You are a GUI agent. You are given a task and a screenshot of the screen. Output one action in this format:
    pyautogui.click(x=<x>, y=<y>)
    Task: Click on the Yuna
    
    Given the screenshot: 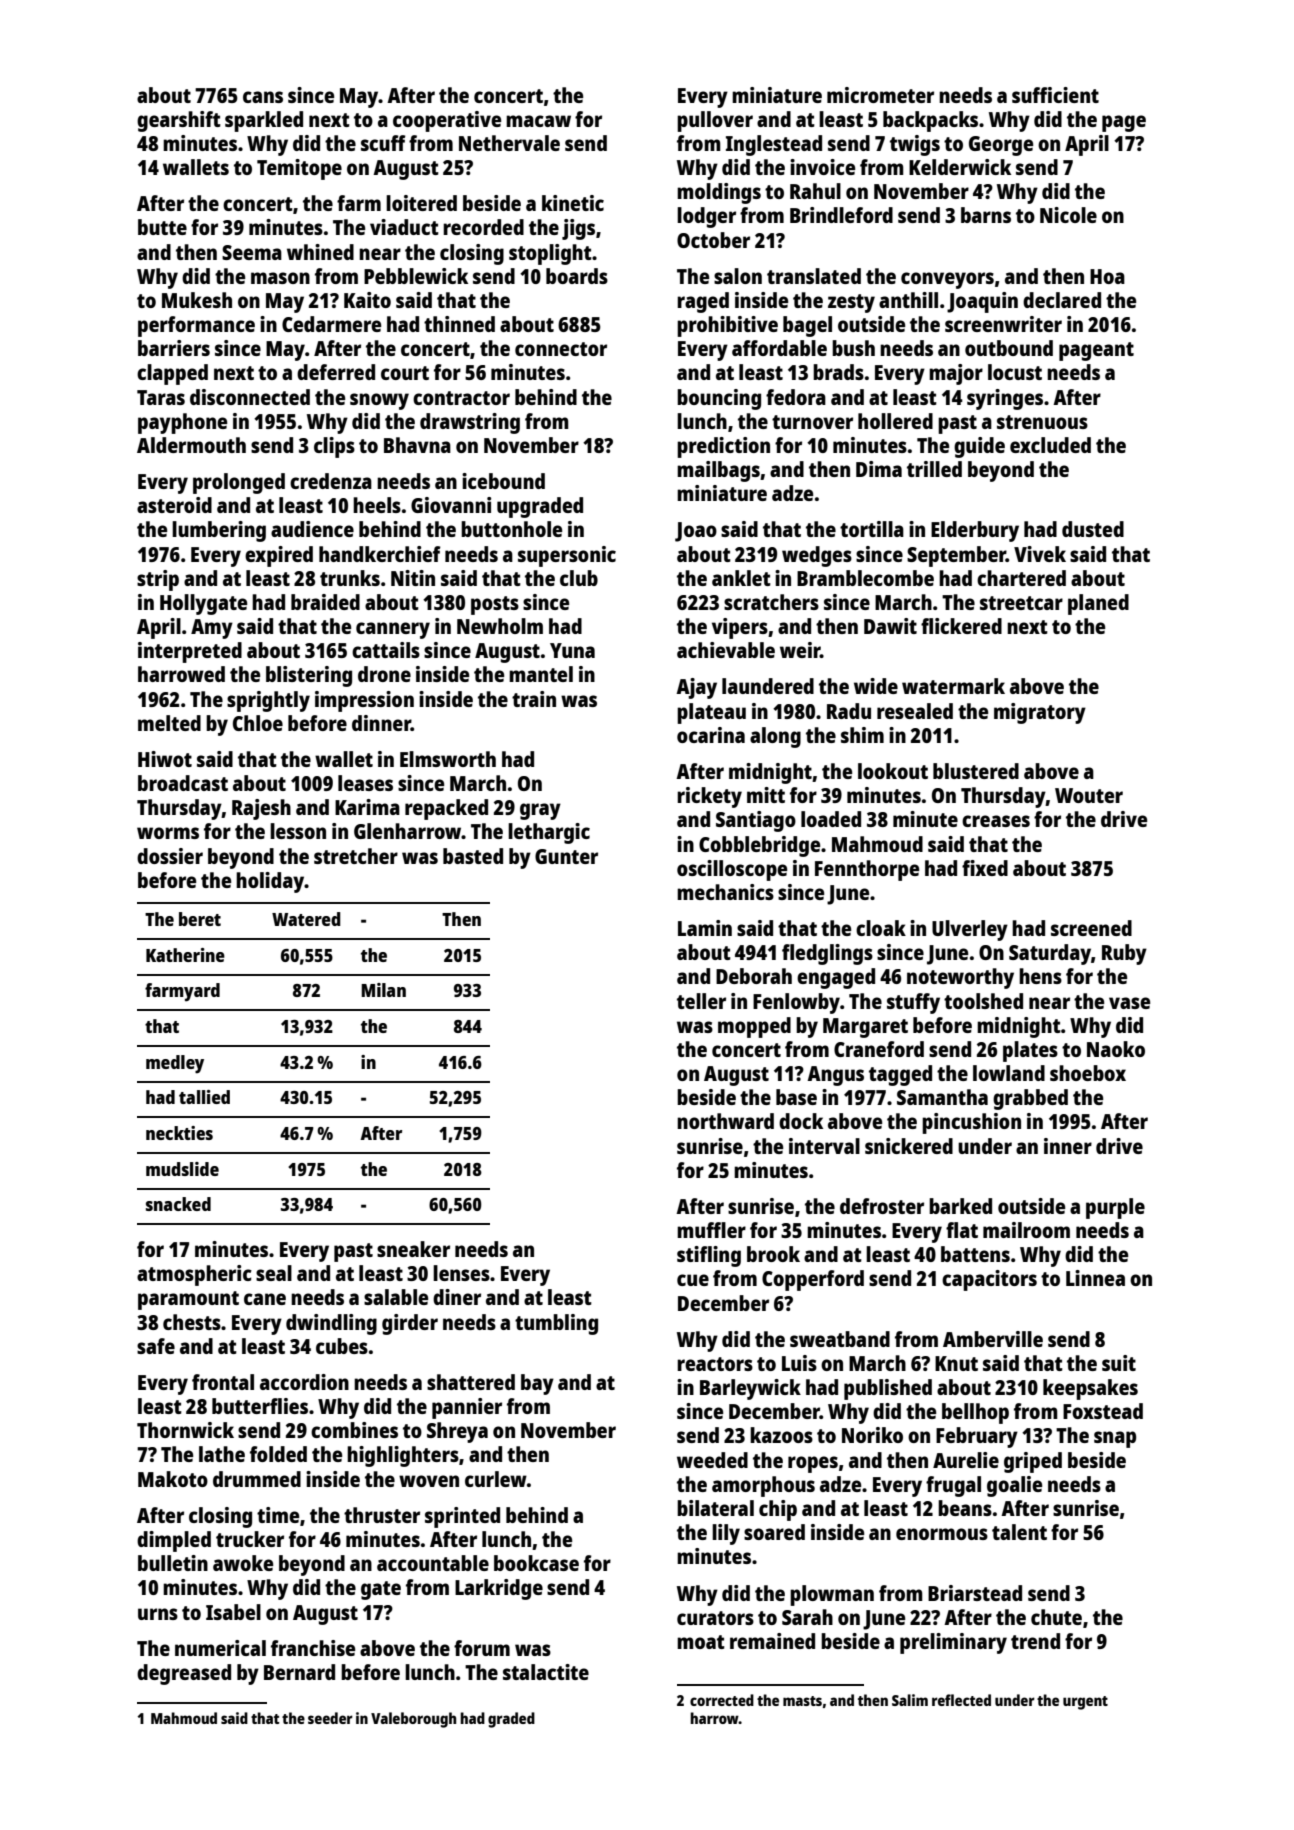 What is the action you would take?
    pyautogui.click(x=572, y=650)
